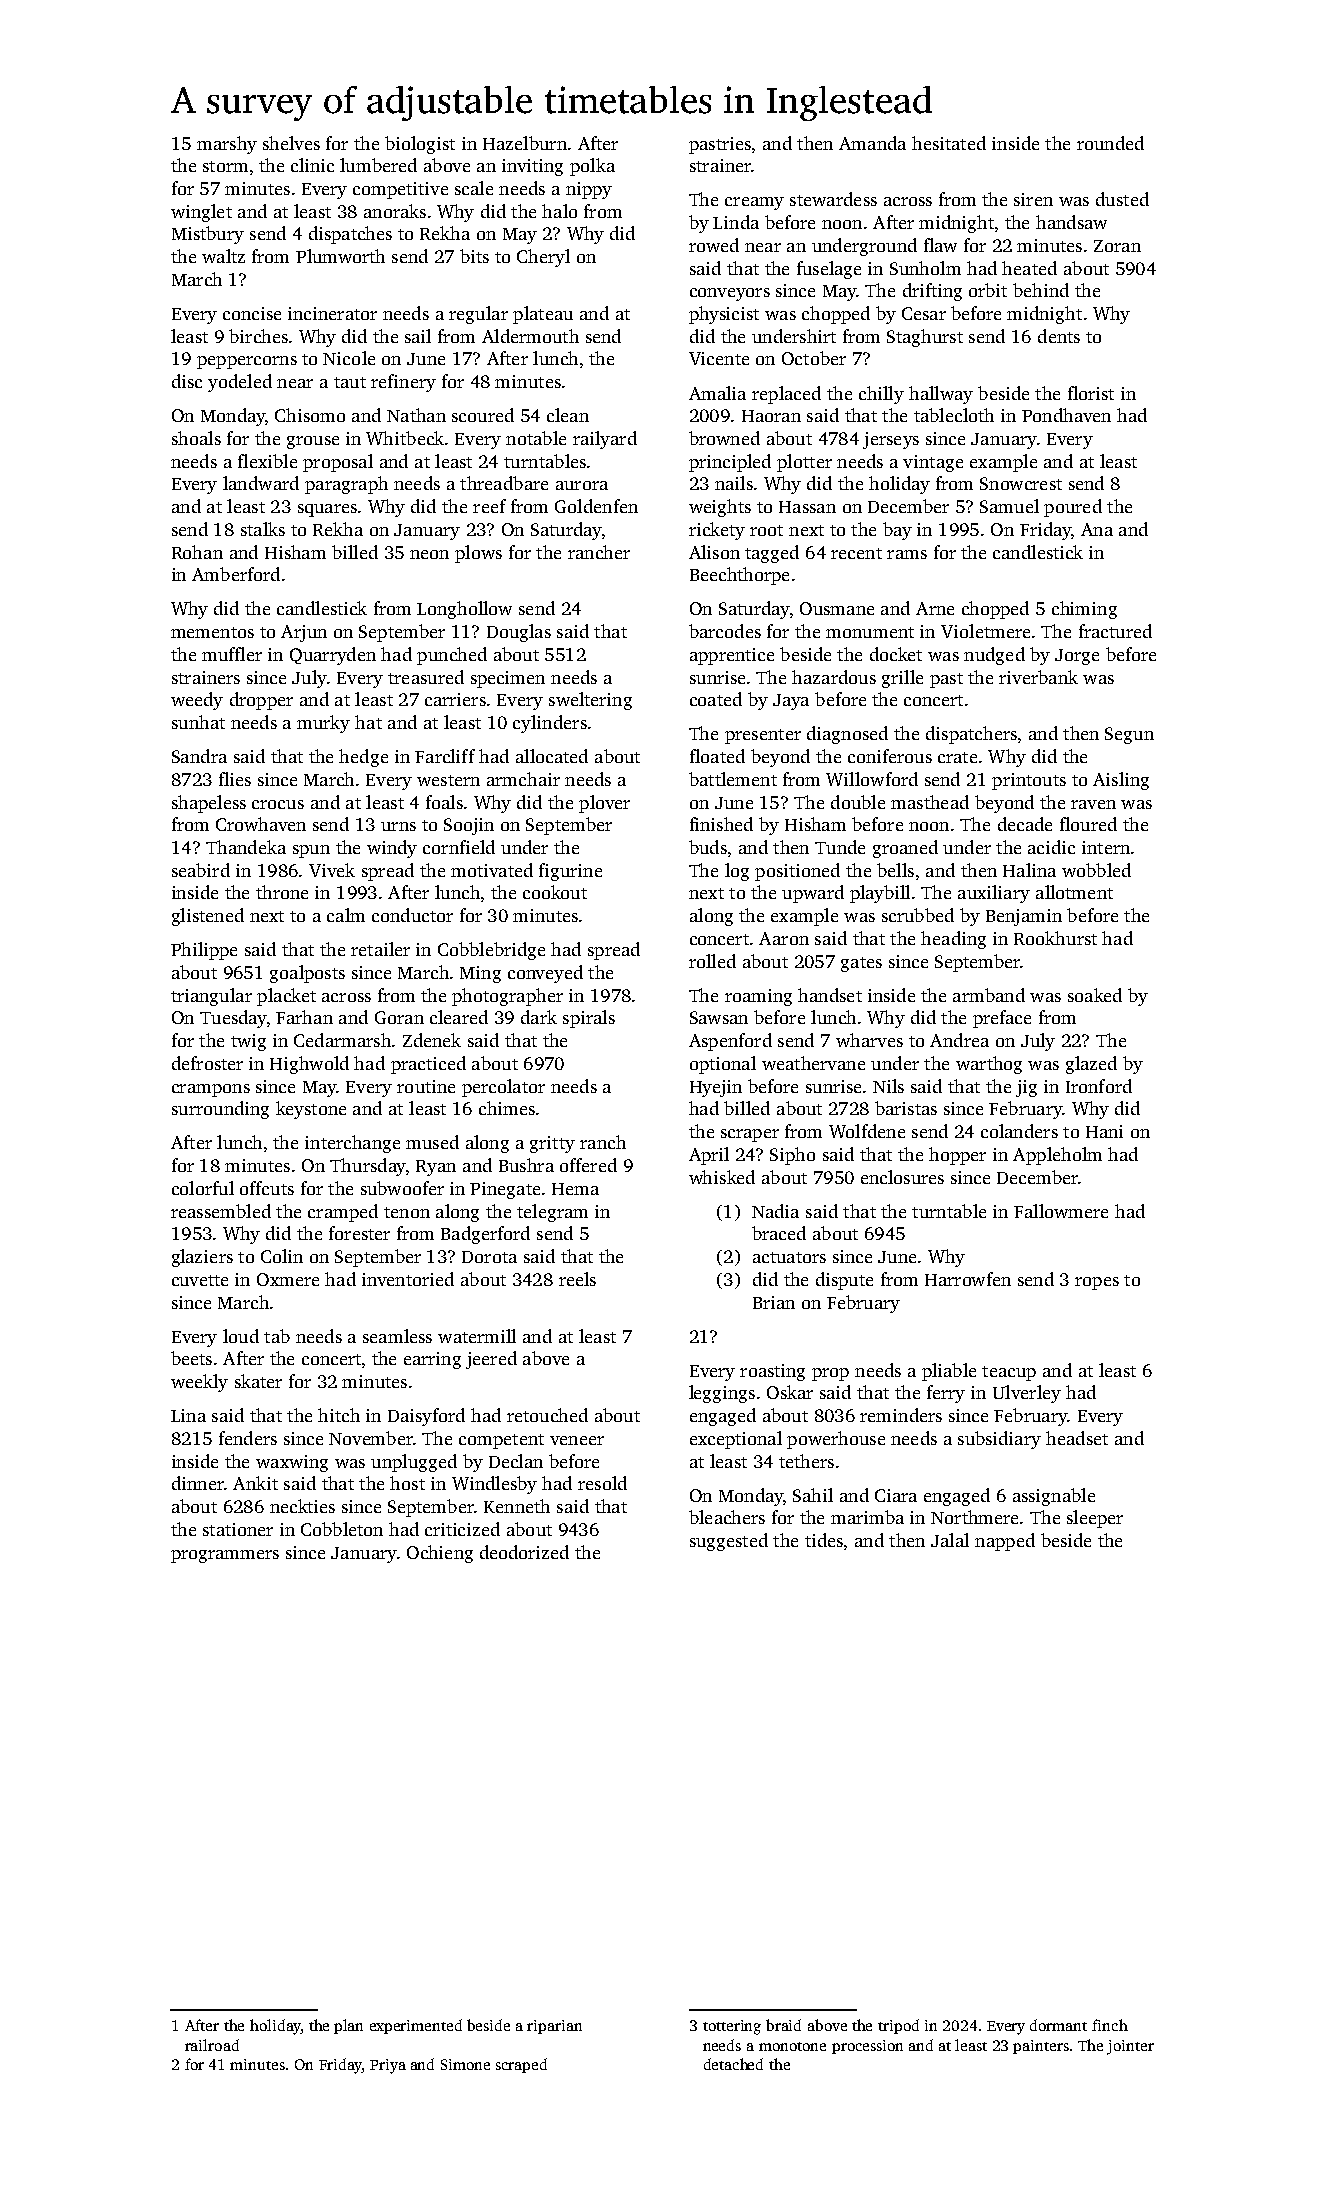 The height and width of the screenshot is (2191, 1330). Describe the element at coordinates (348, 2026) in the screenshot. I see `plan` at that location.
